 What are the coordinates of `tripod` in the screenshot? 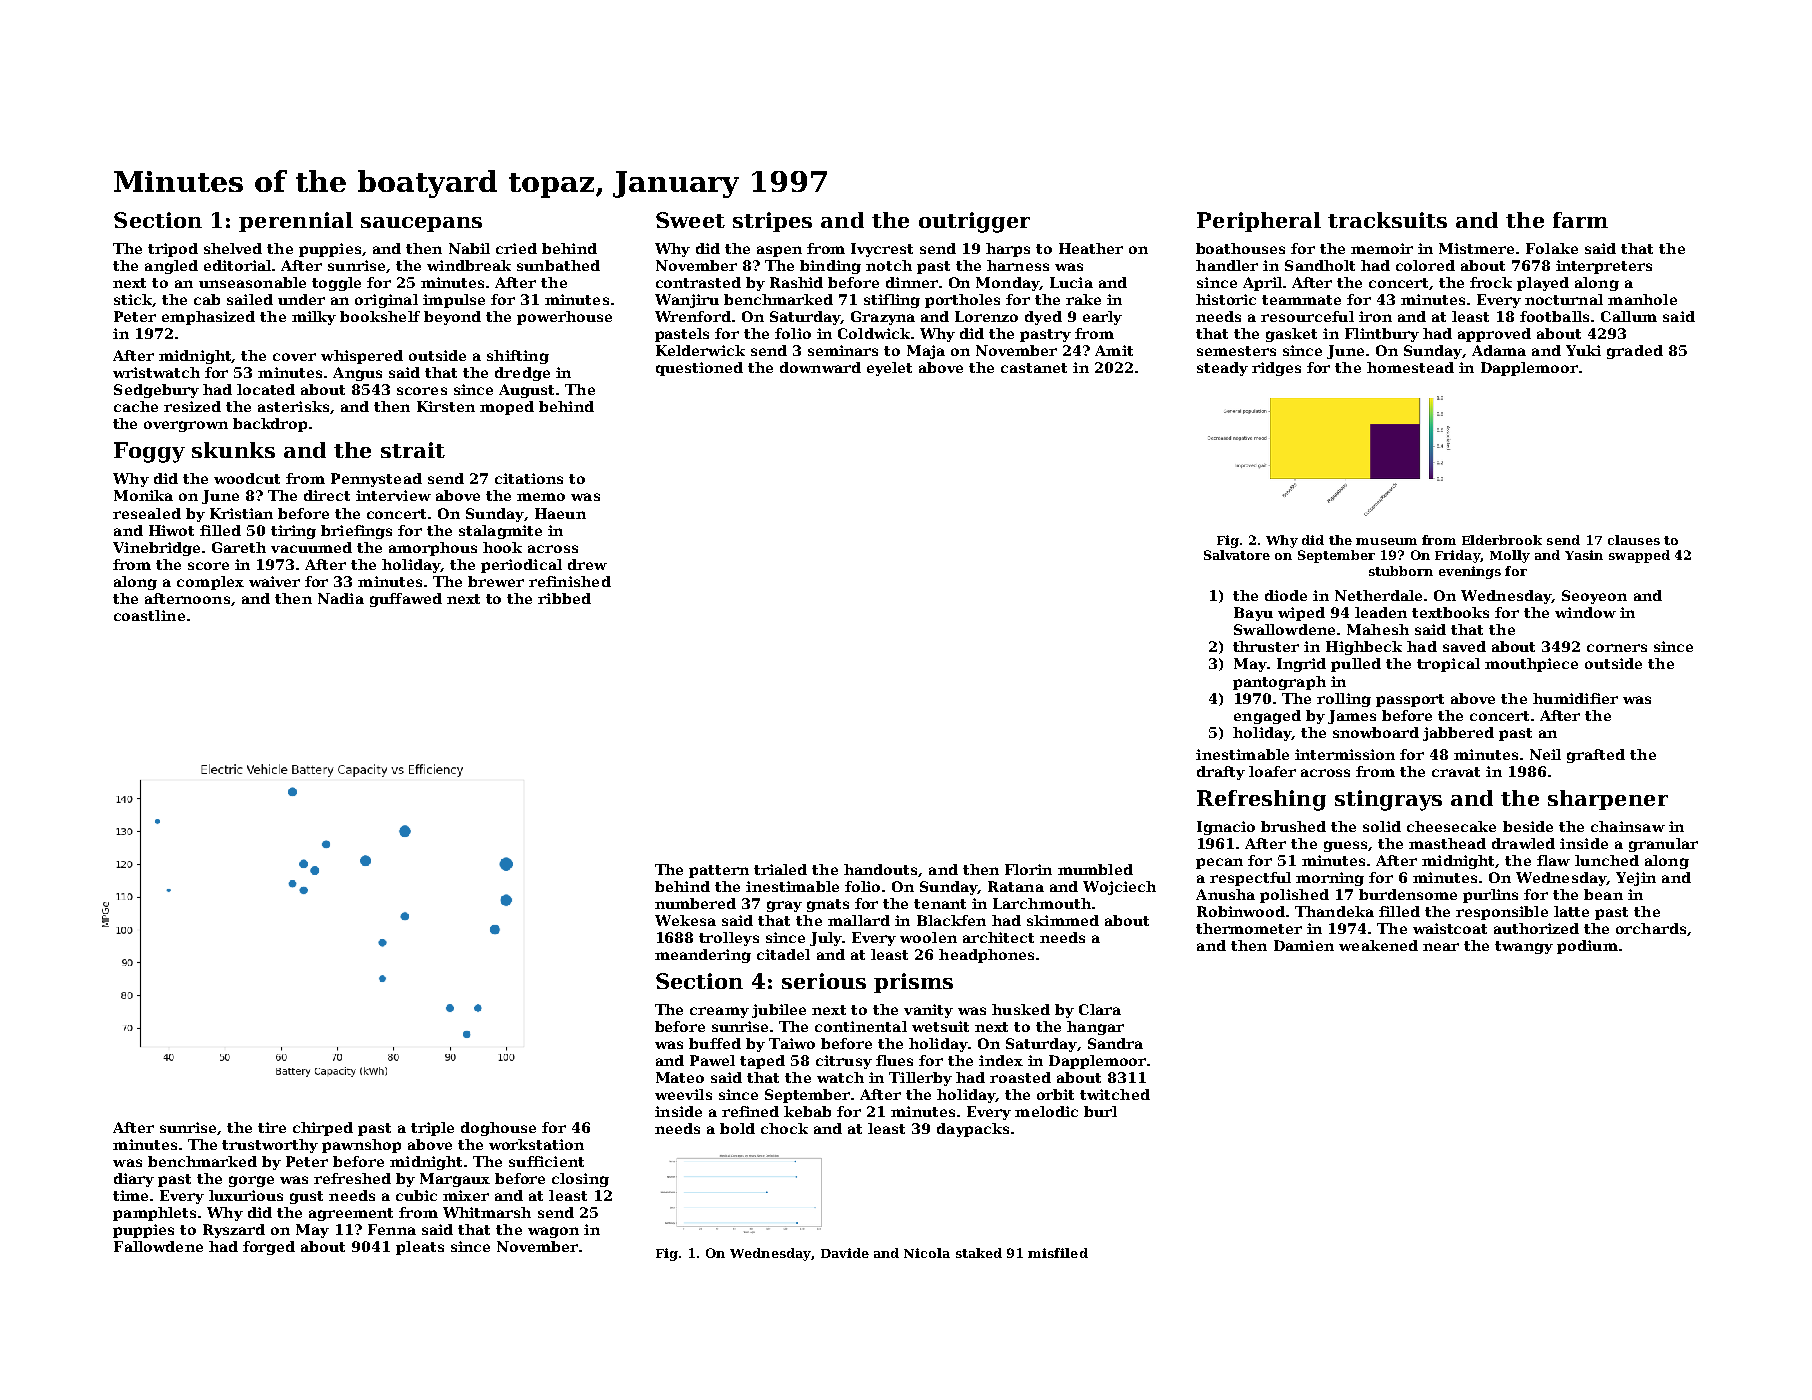 It's located at (173, 250).
